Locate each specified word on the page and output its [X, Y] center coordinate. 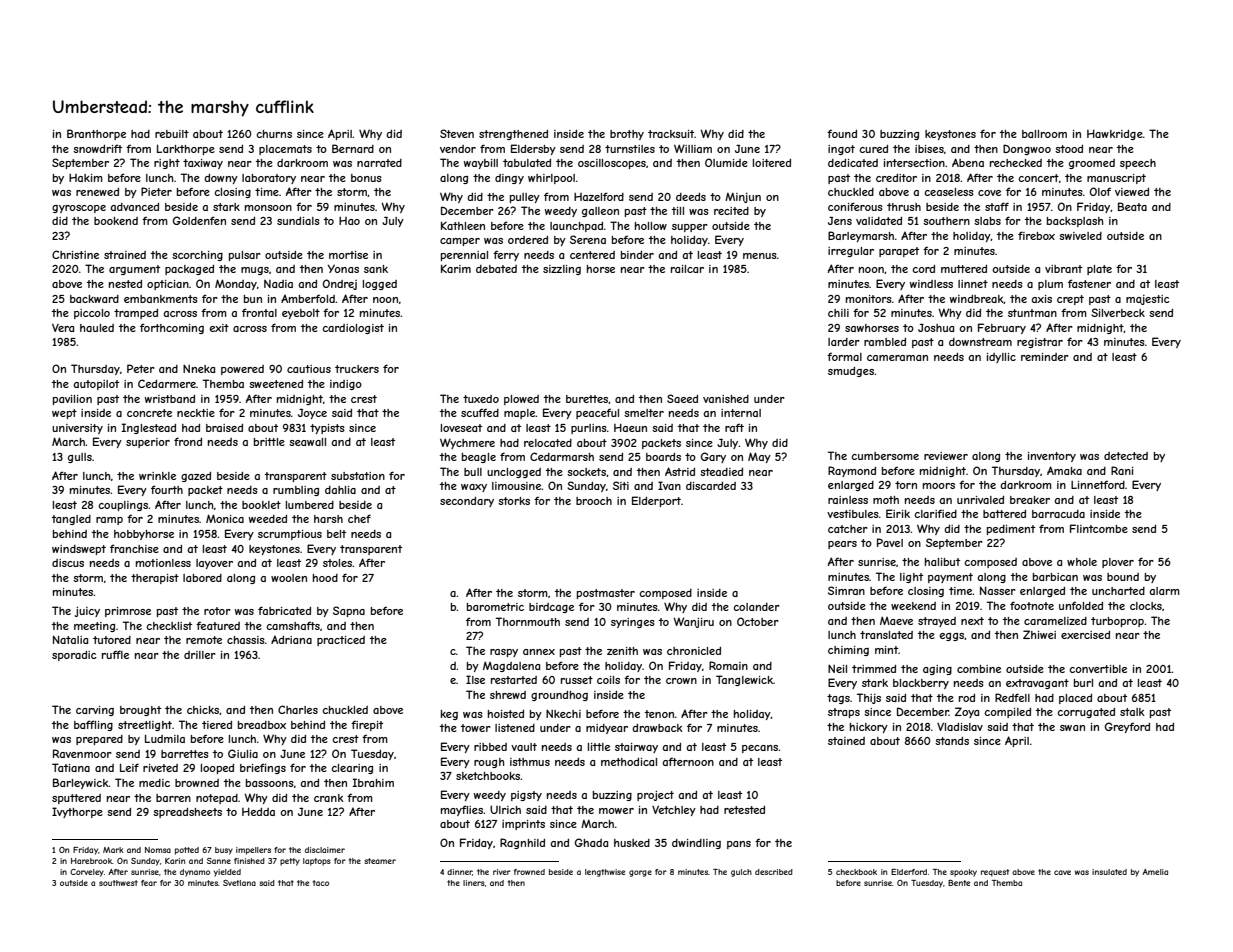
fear [149, 883]
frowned [529, 872]
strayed [937, 622]
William [693, 148]
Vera [63, 327]
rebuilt [172, 134]
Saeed [682, 398]
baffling [93, 725]
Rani [1122, 470]
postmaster [606, 594]
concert [1038, 178]
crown [681, 681]
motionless [163, 563]
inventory [1052, 457]
